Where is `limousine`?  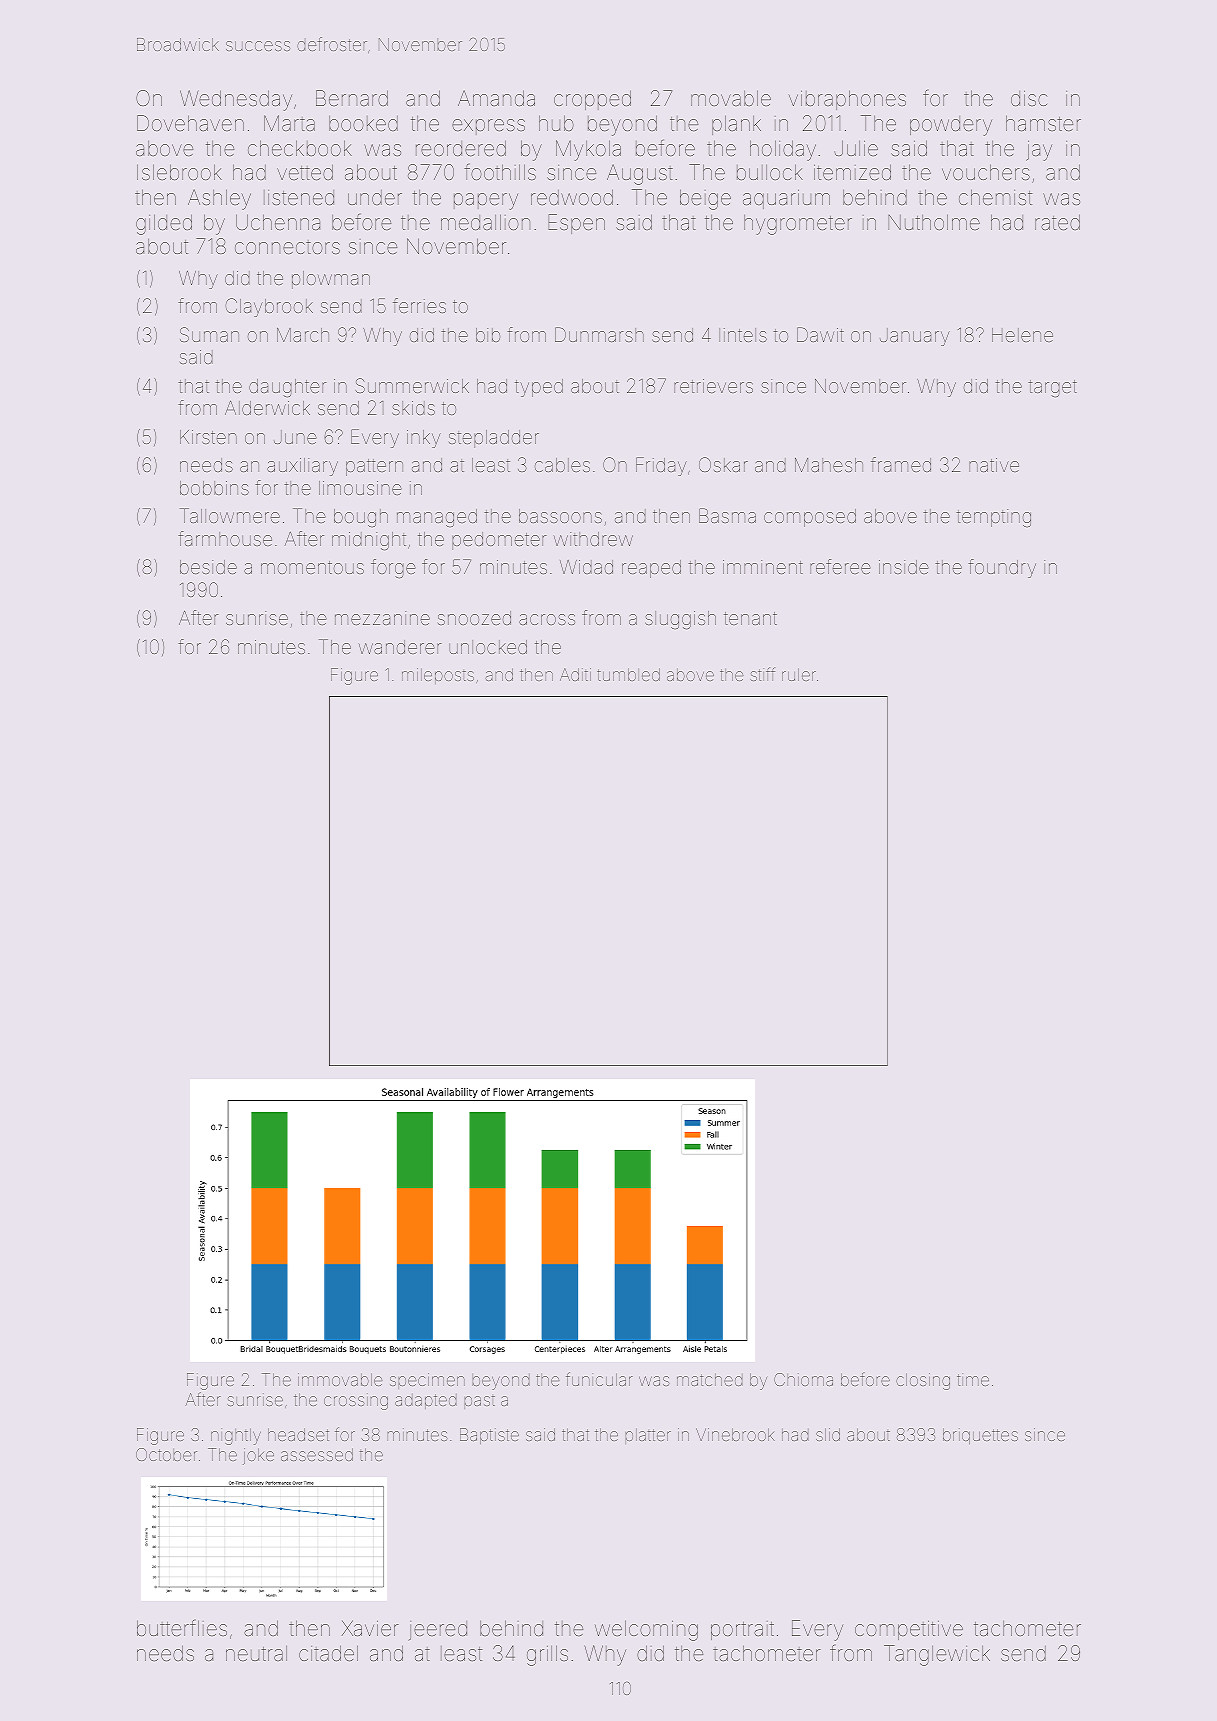
limousine is located at coordinates (360, 488).
